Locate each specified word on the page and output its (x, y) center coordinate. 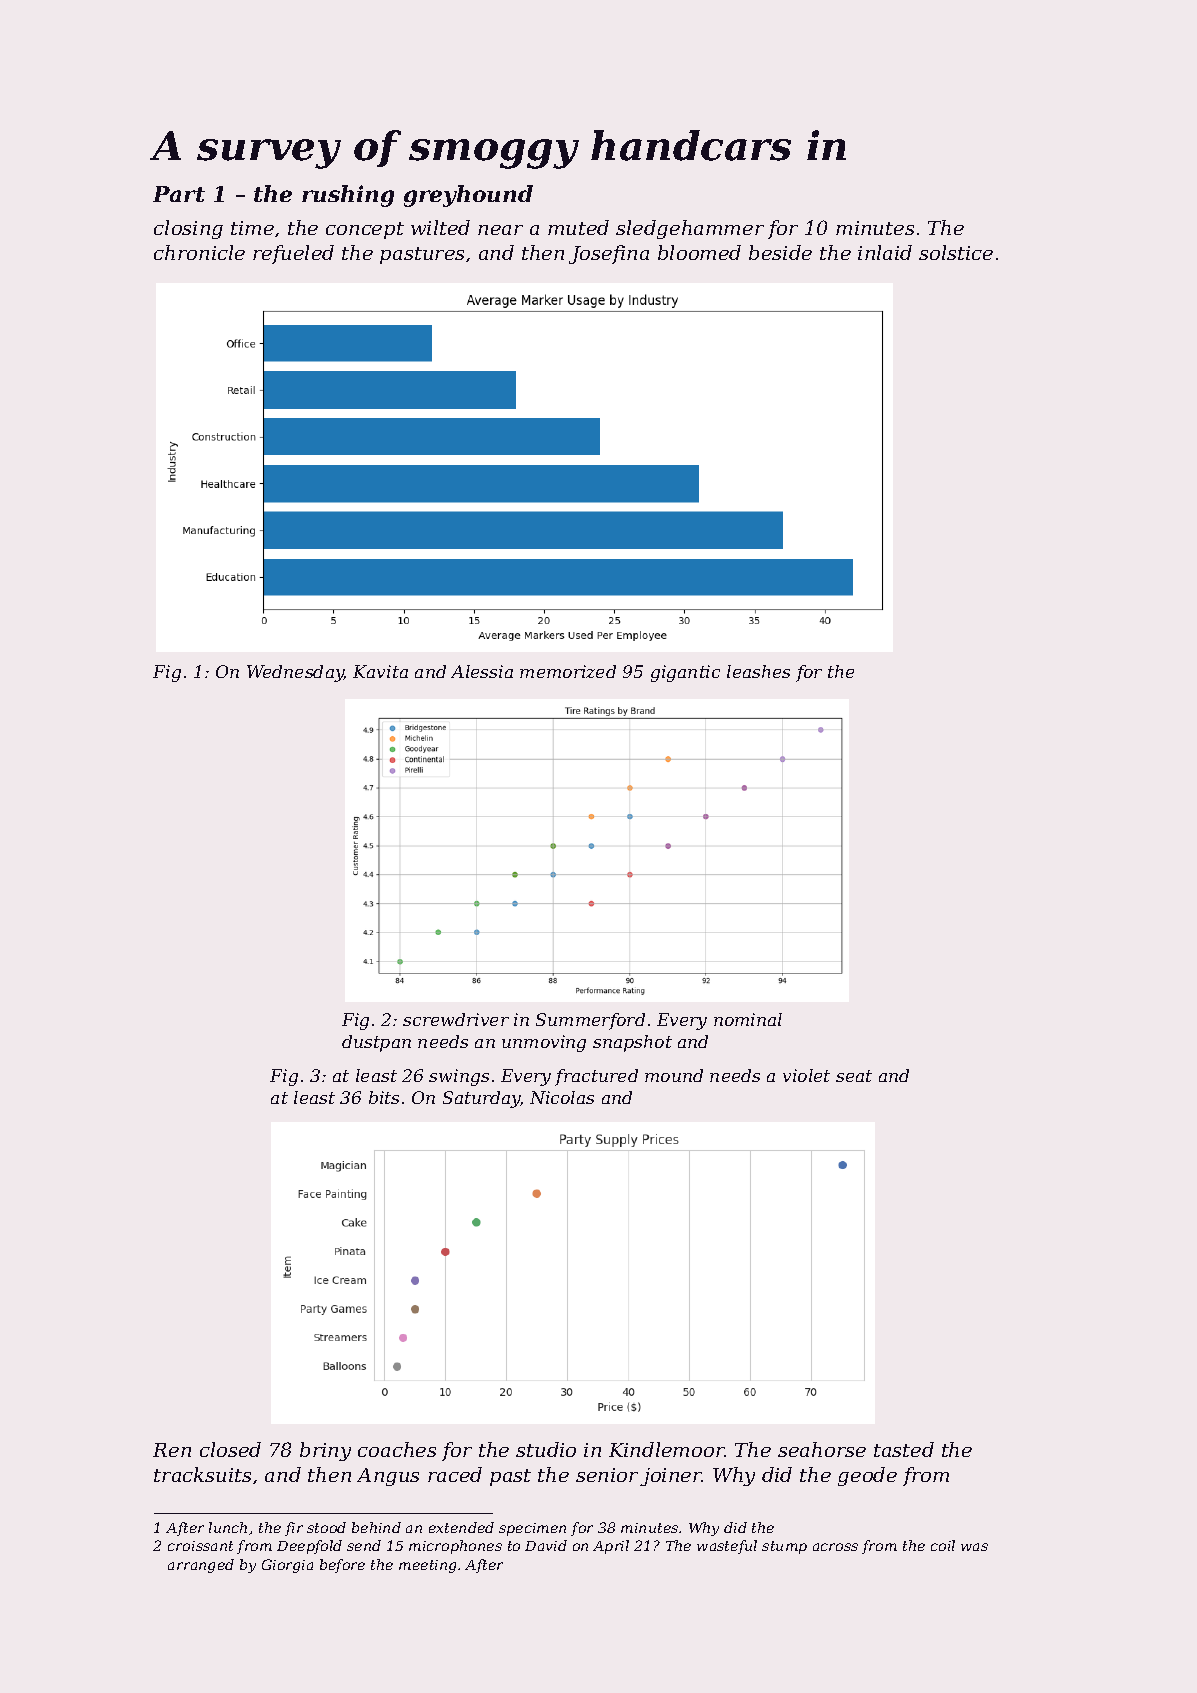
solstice (956, 252)
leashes (758, 671)
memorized (568, 671)
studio (546, 1449)
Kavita (380, 671)
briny (325, 1451)
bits (384, 1097)
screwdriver (456, 1019)
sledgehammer (690, 229)
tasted (904, 1449)
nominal (748, 1019)
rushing (348, 196)
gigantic (685, 673)
